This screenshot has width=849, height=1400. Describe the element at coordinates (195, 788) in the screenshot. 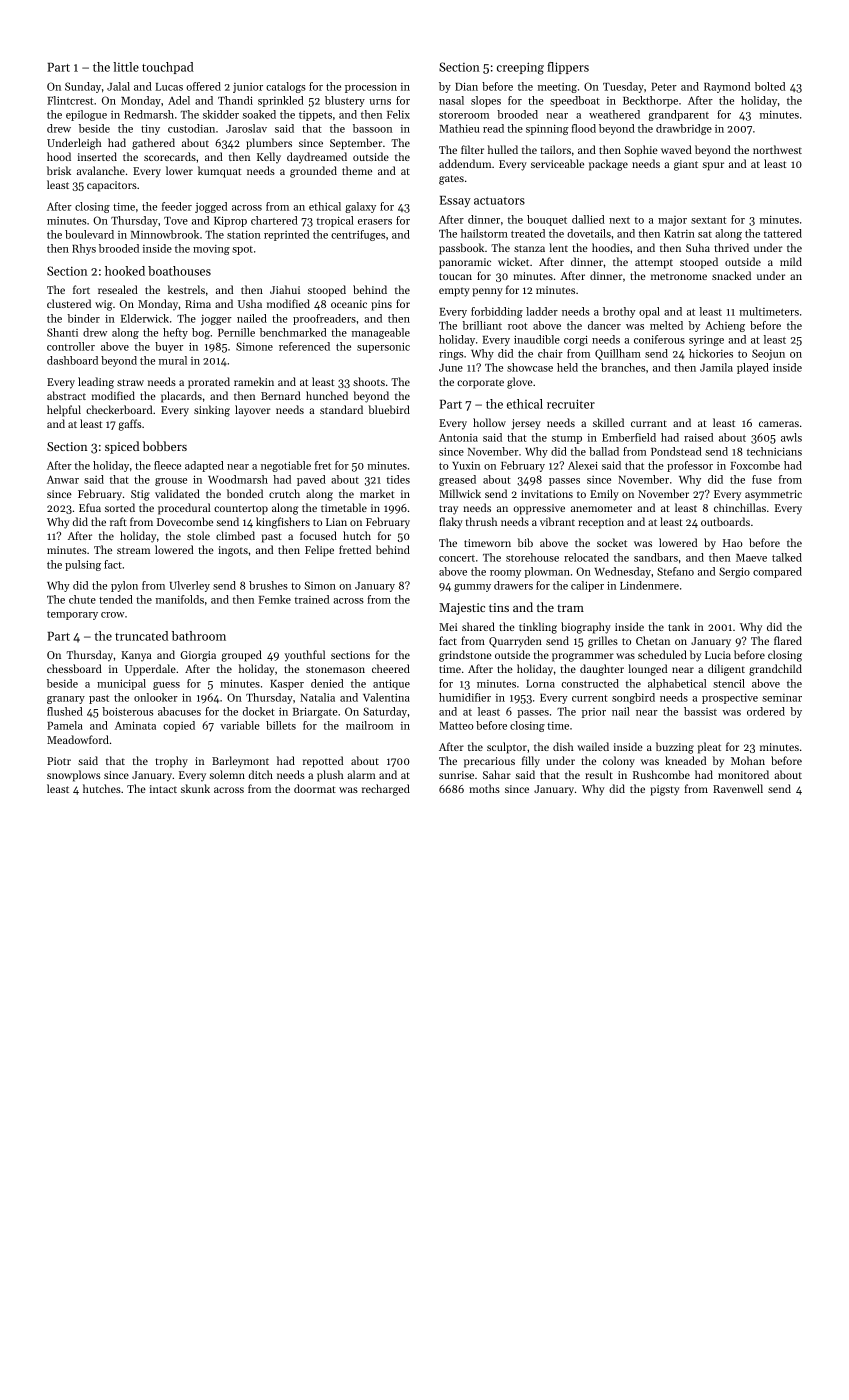

I see `skunk` at that location.
